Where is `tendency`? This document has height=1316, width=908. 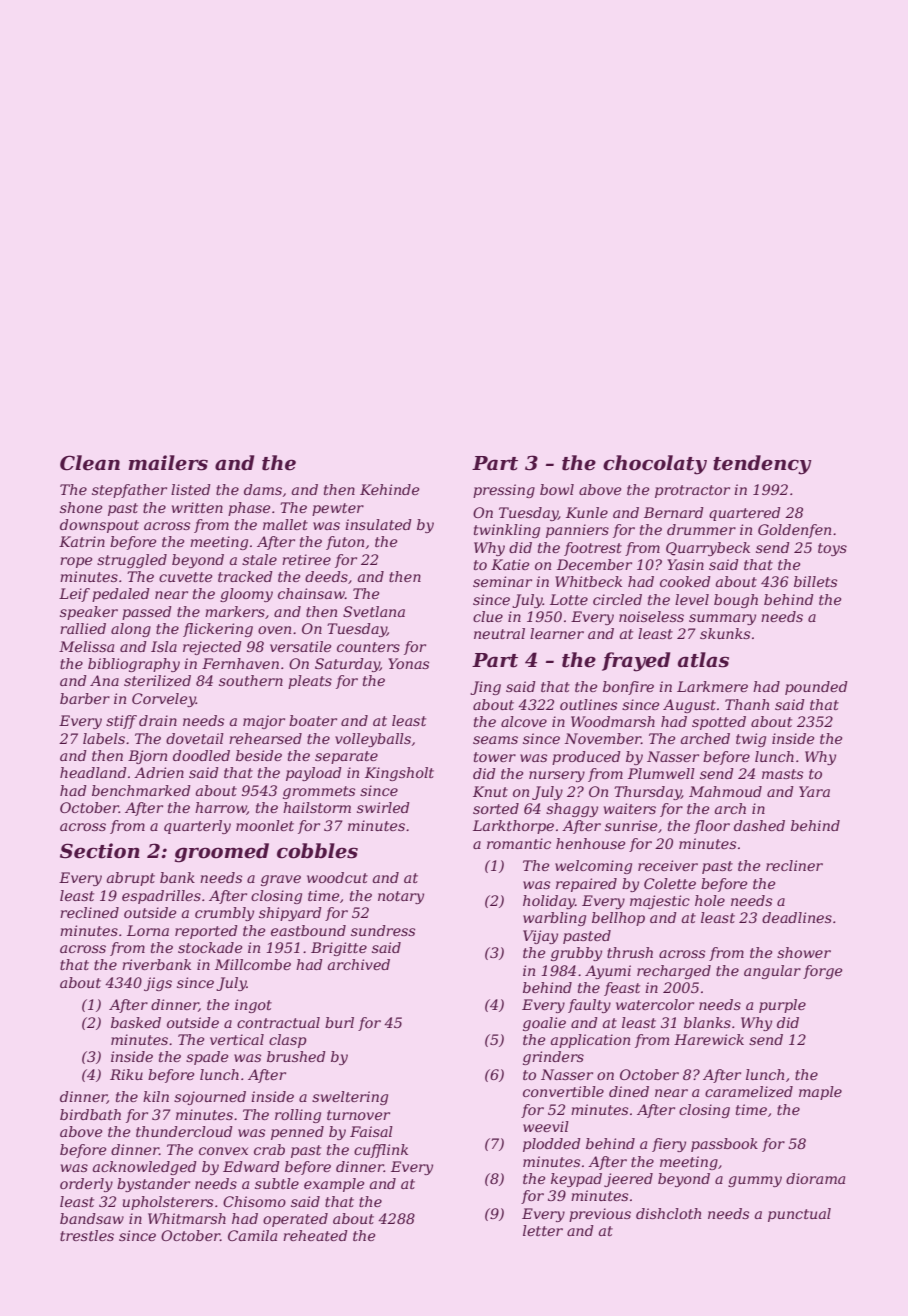
tendency is located at coordinates (762, 465).
